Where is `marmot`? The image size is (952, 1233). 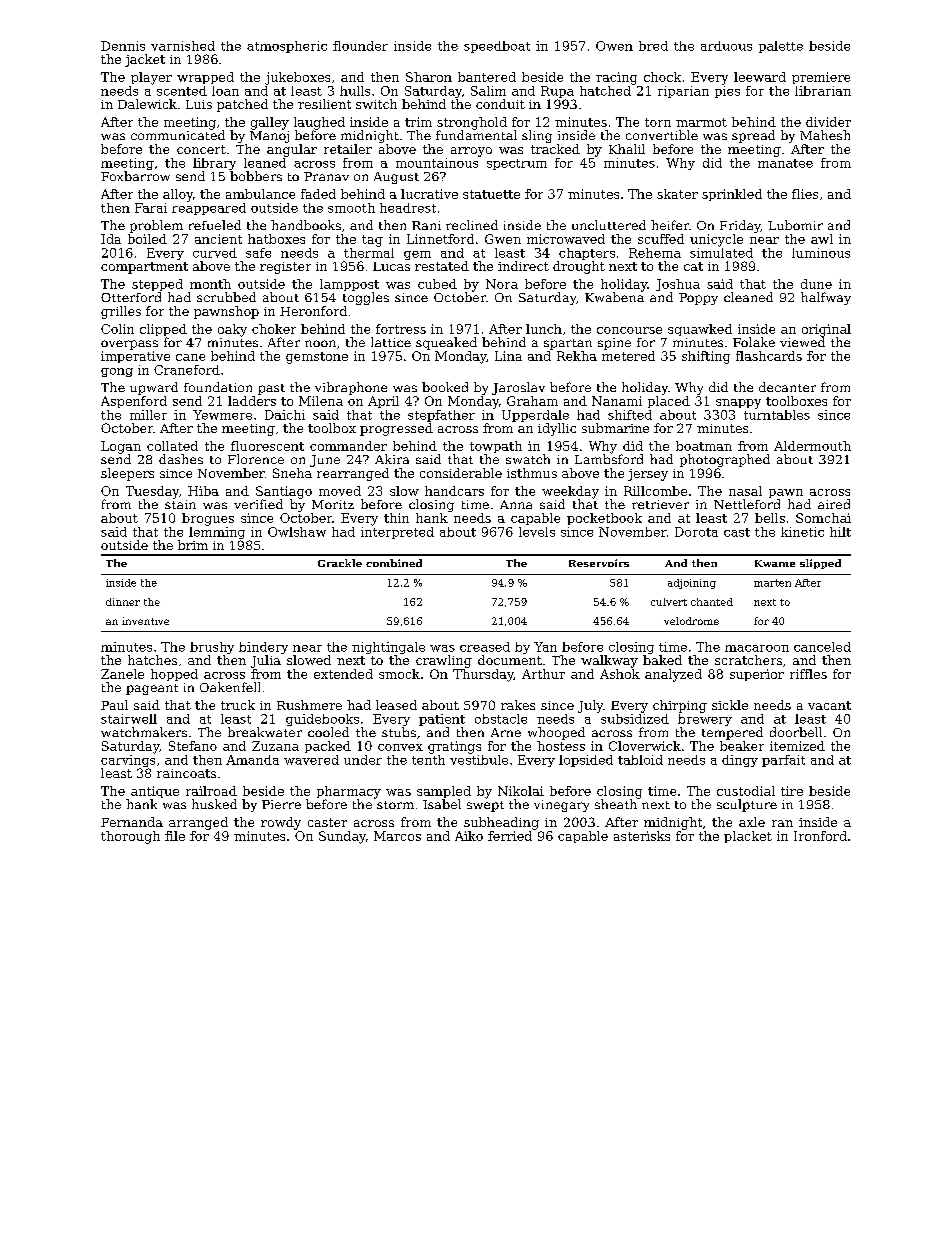
marmot is located at coordinates (701, 122).
